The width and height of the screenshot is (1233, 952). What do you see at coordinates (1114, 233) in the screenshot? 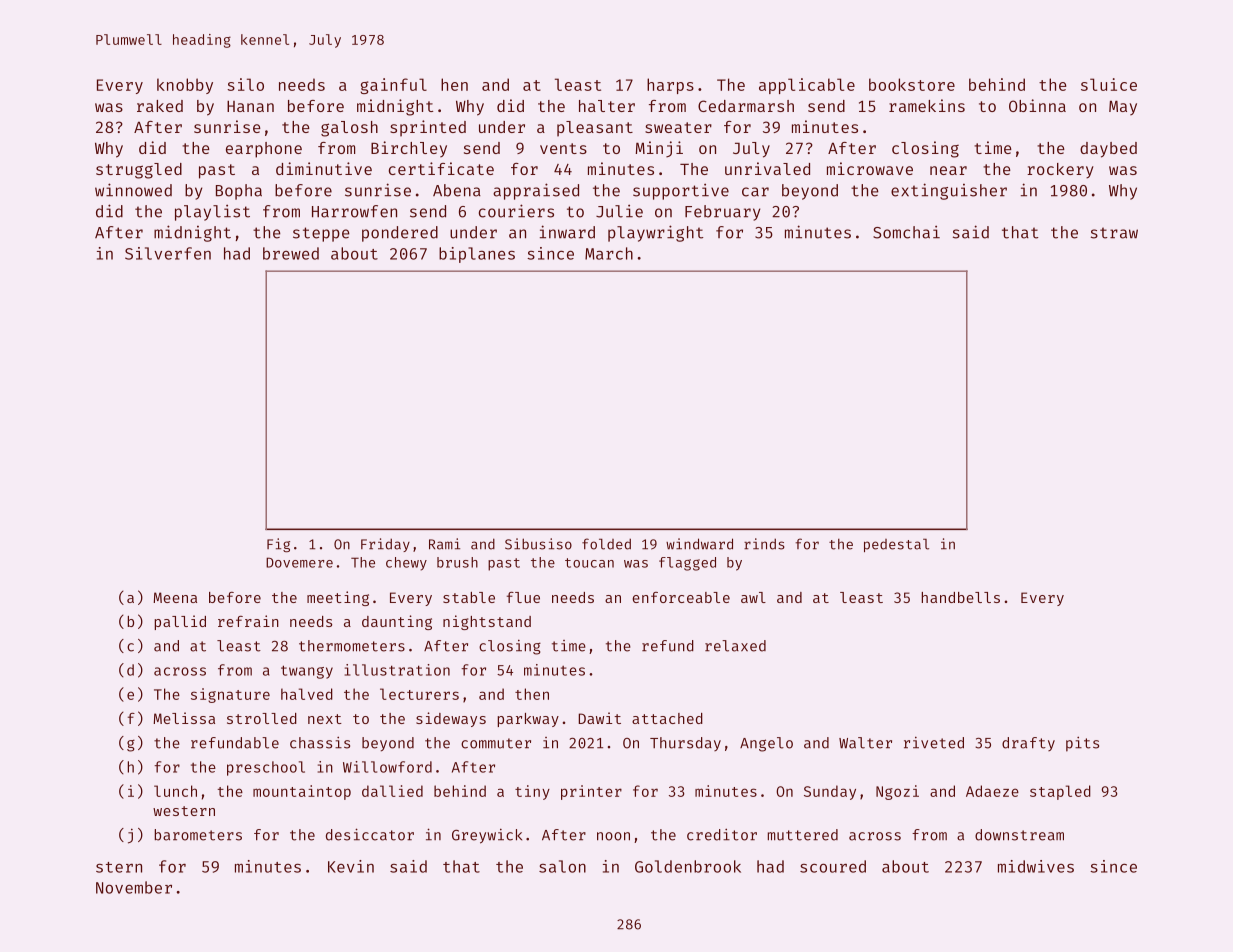
I see `straw` at bounding box center [1114, 233].
